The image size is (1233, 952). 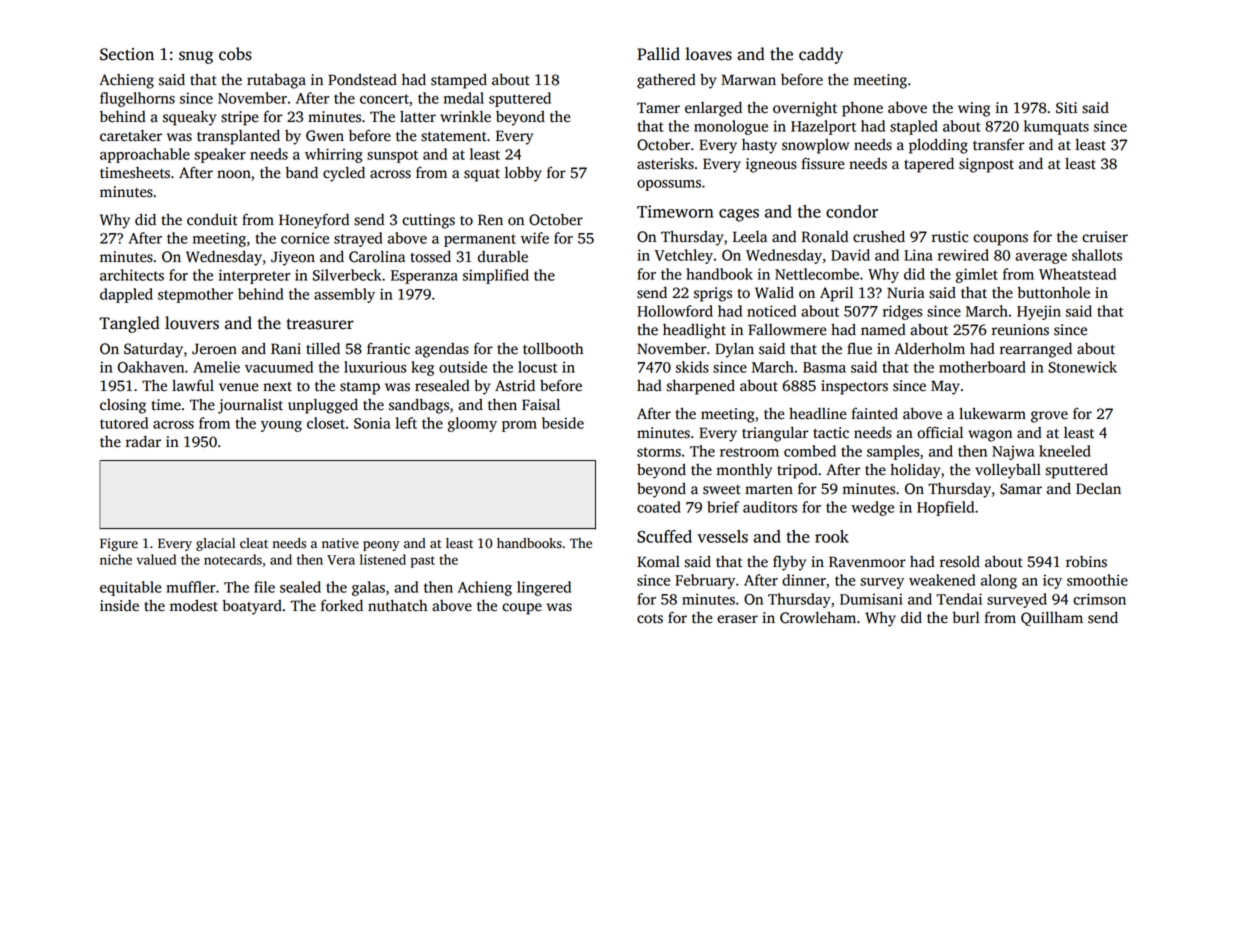 I want to click on gathered, so click(x=666, y=81).
